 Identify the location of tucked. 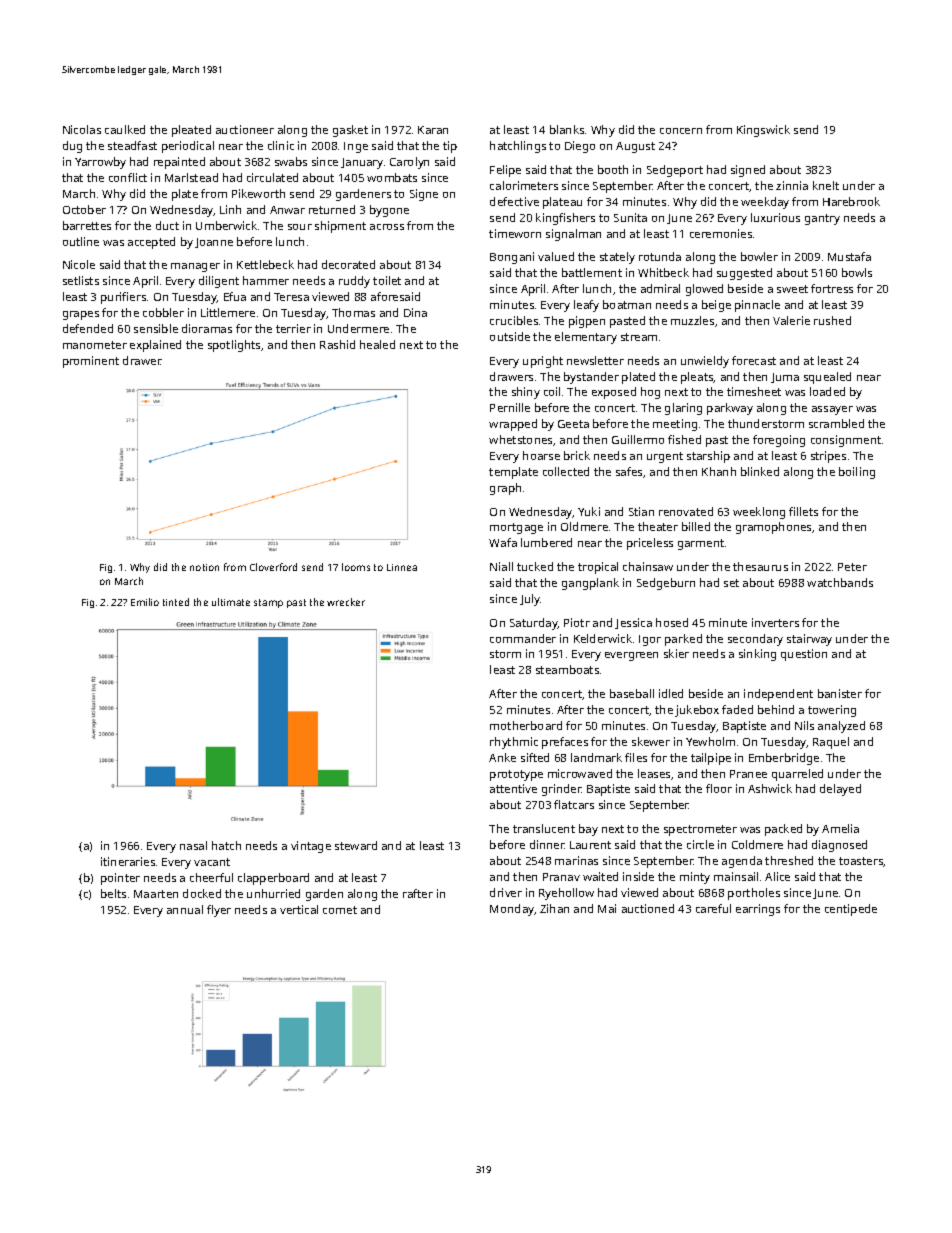
(535, 566).
